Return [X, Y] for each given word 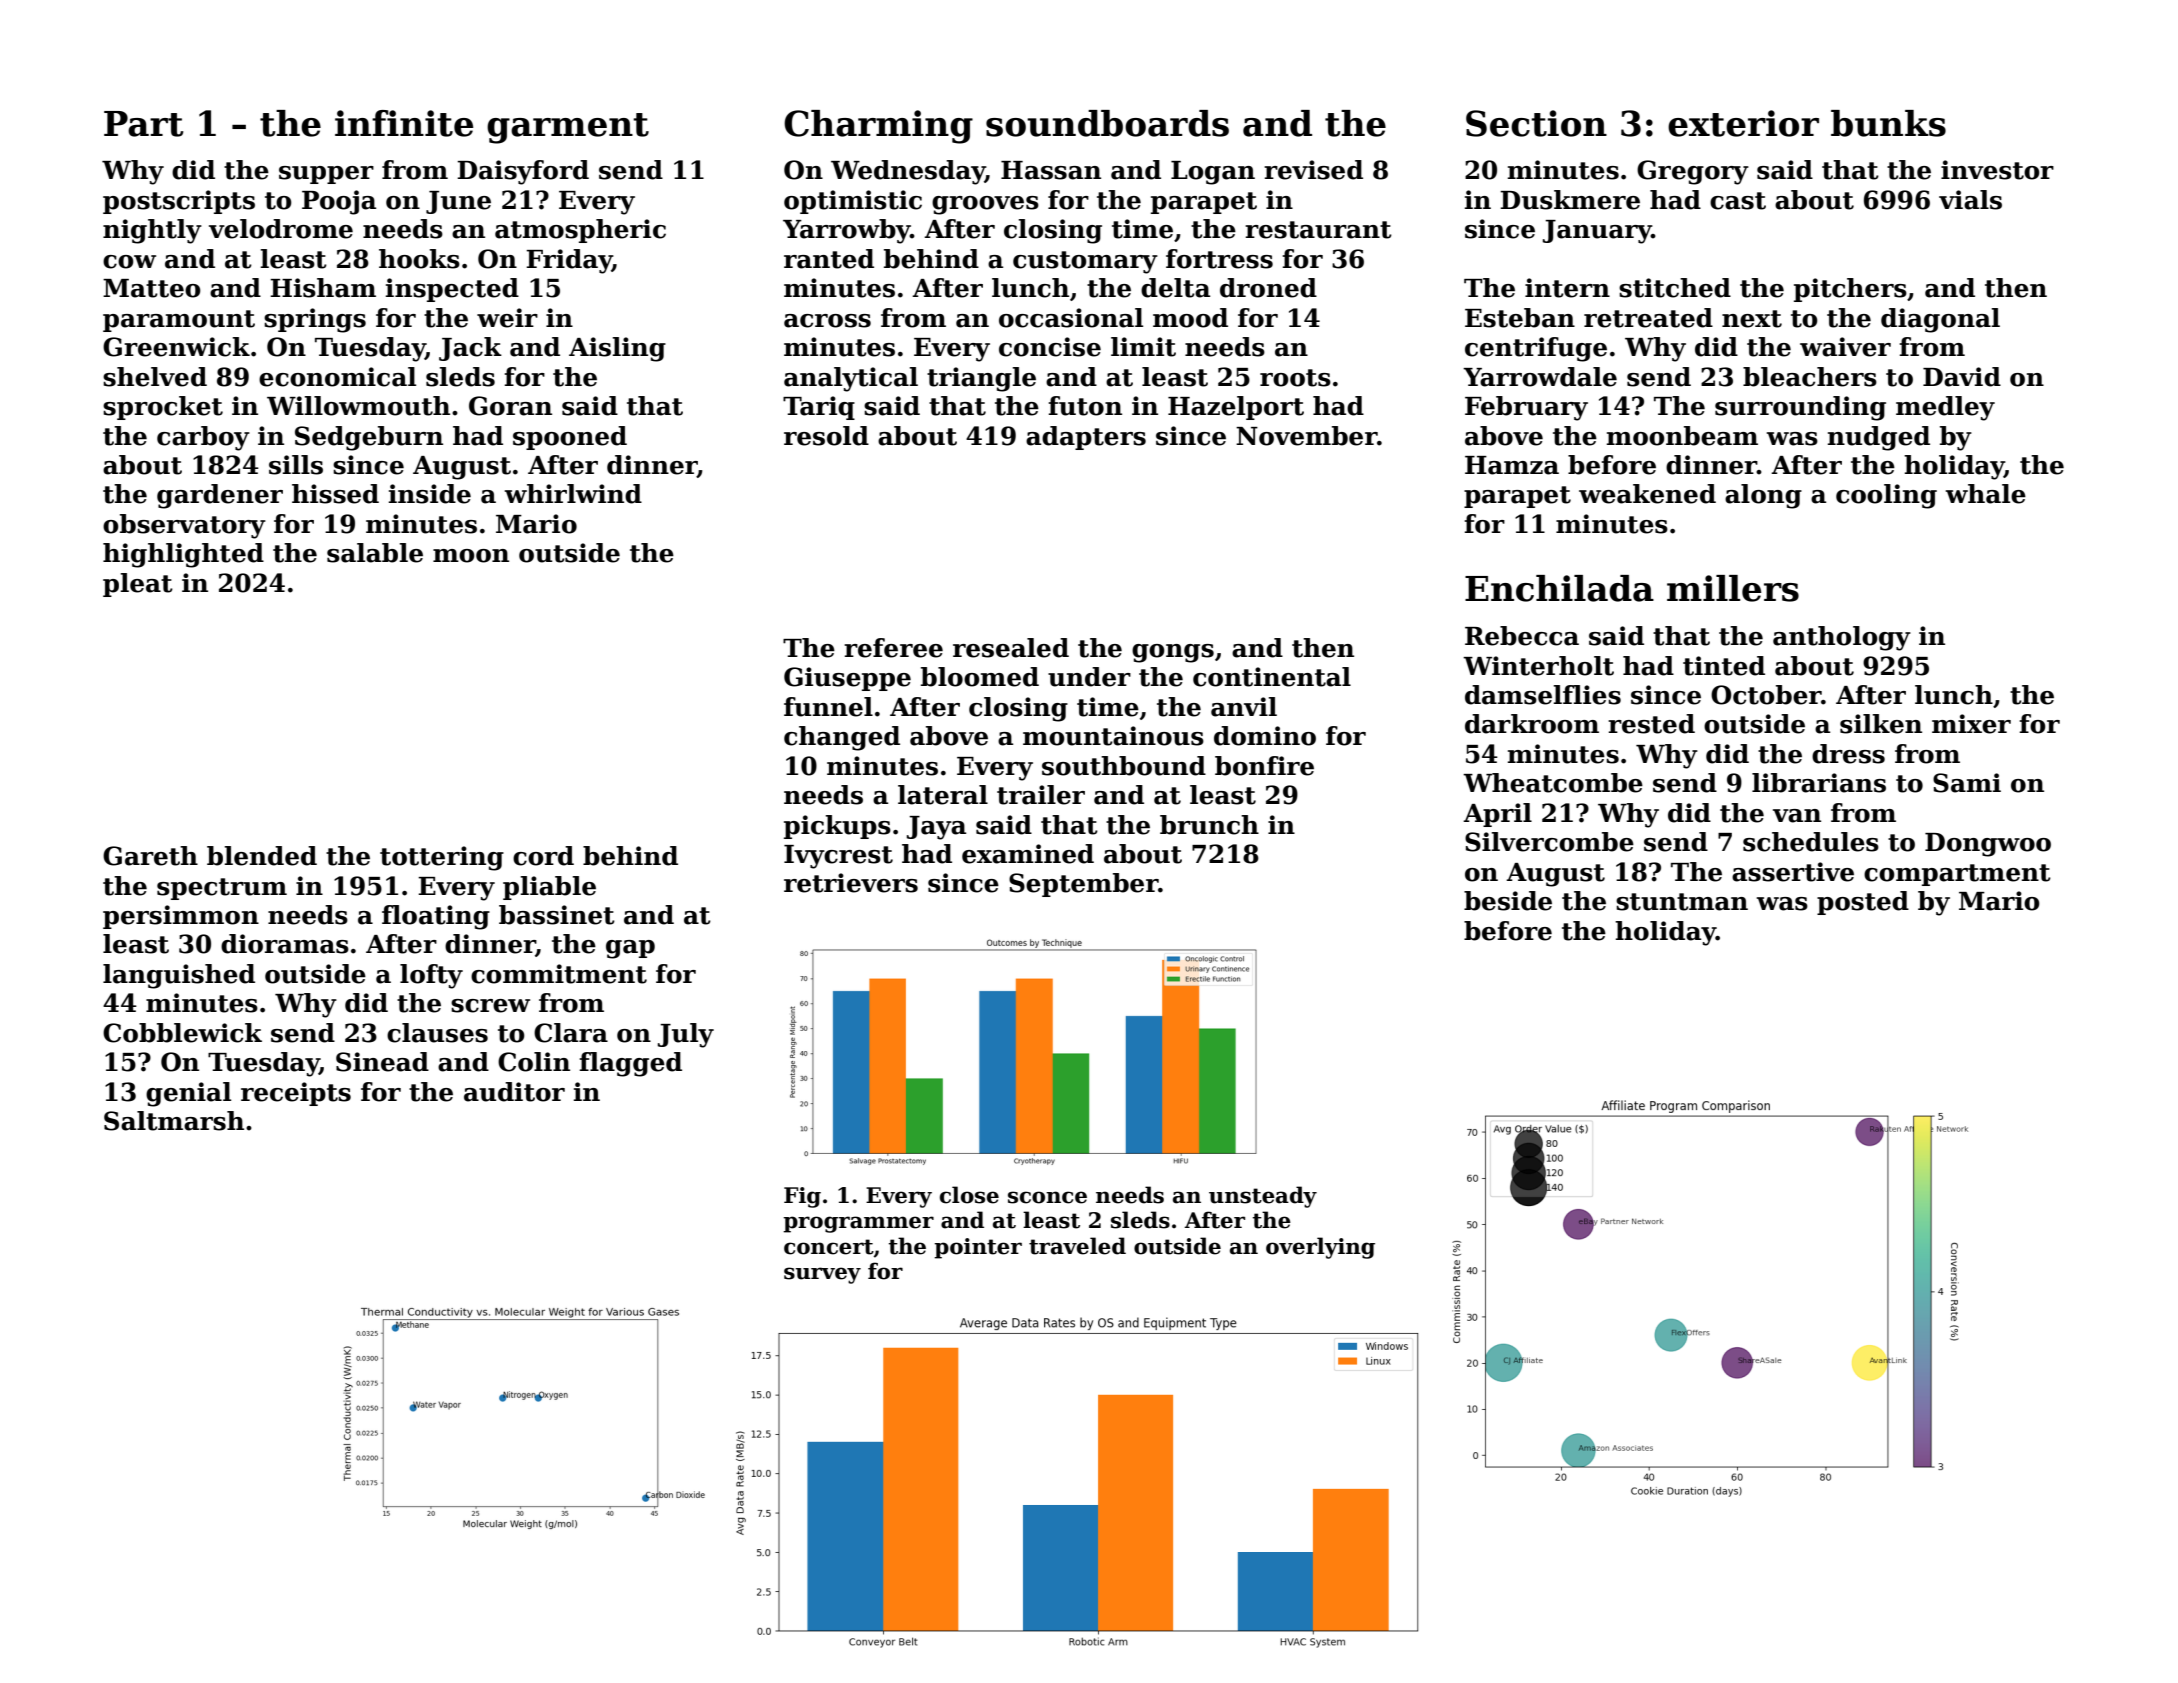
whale [1986, 494]
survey [822, 1275]
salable [375, 553]
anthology [1842, 638]
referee [893, 648]
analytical [851, 379]
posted [1863, 903]
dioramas [285, 944]
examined [1028, 854]
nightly [152, 231]
